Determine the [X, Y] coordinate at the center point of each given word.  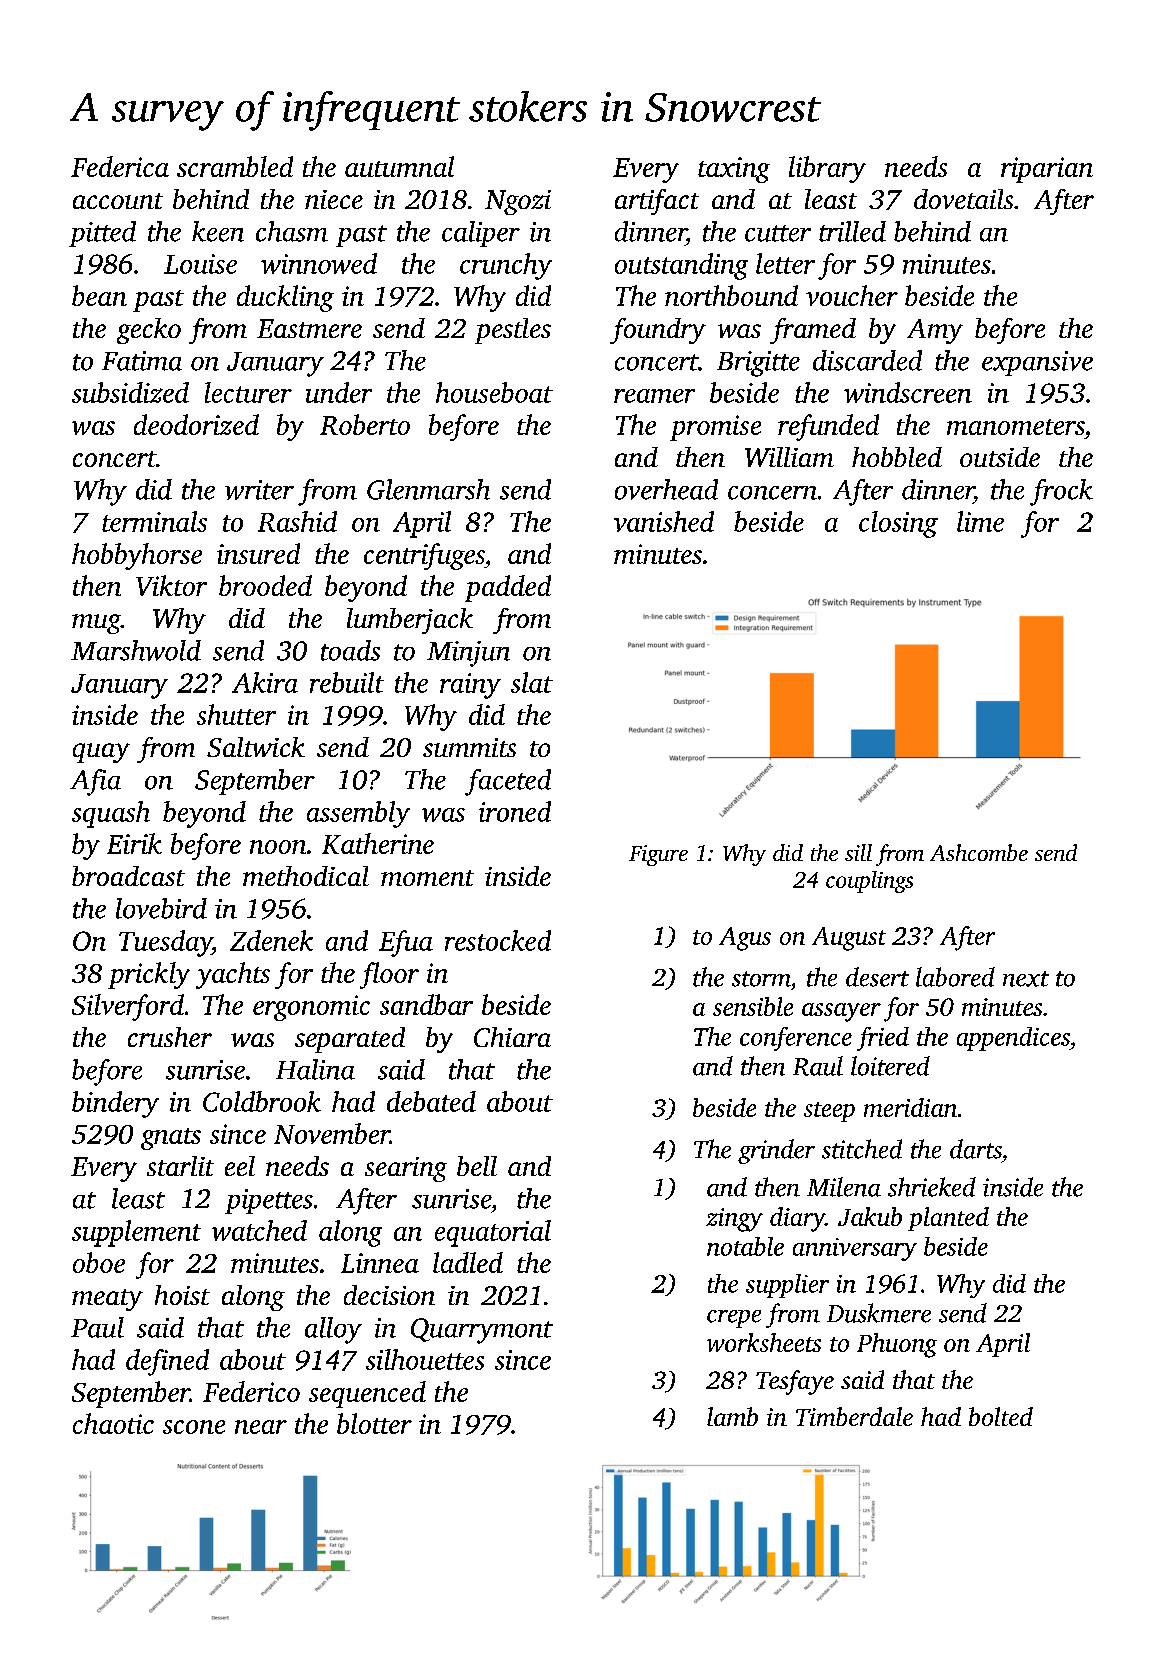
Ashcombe [979, 852]
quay [101, 753]
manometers [1015, 427]
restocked [498, 940]
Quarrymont [482, 1331]
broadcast [128, 876]
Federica [120, 166]
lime [980, 521]
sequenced [367, 1394]
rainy [470, 686]
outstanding [681, 266]
